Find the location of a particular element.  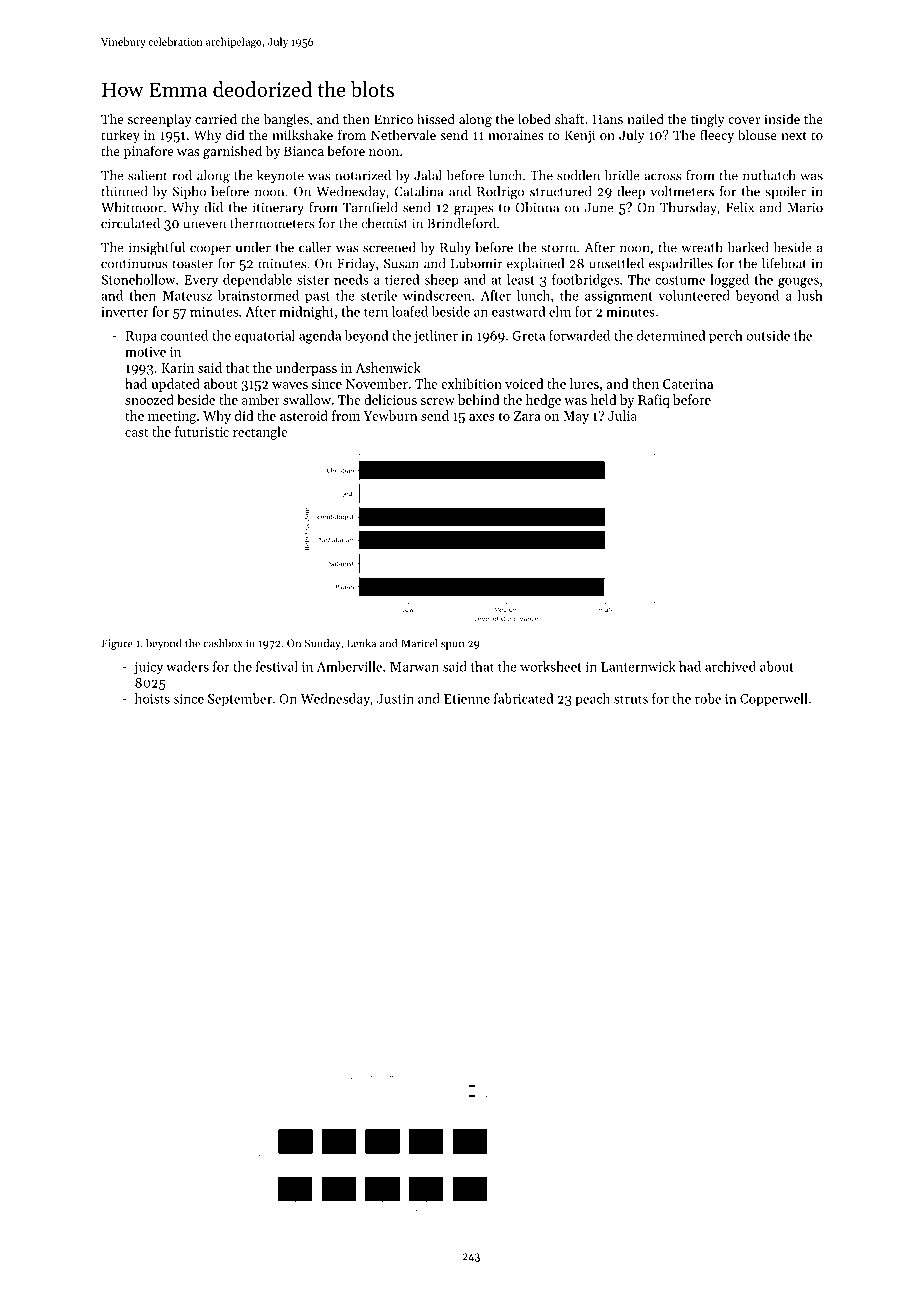

cashbox is located at coordinates (222, 643).
